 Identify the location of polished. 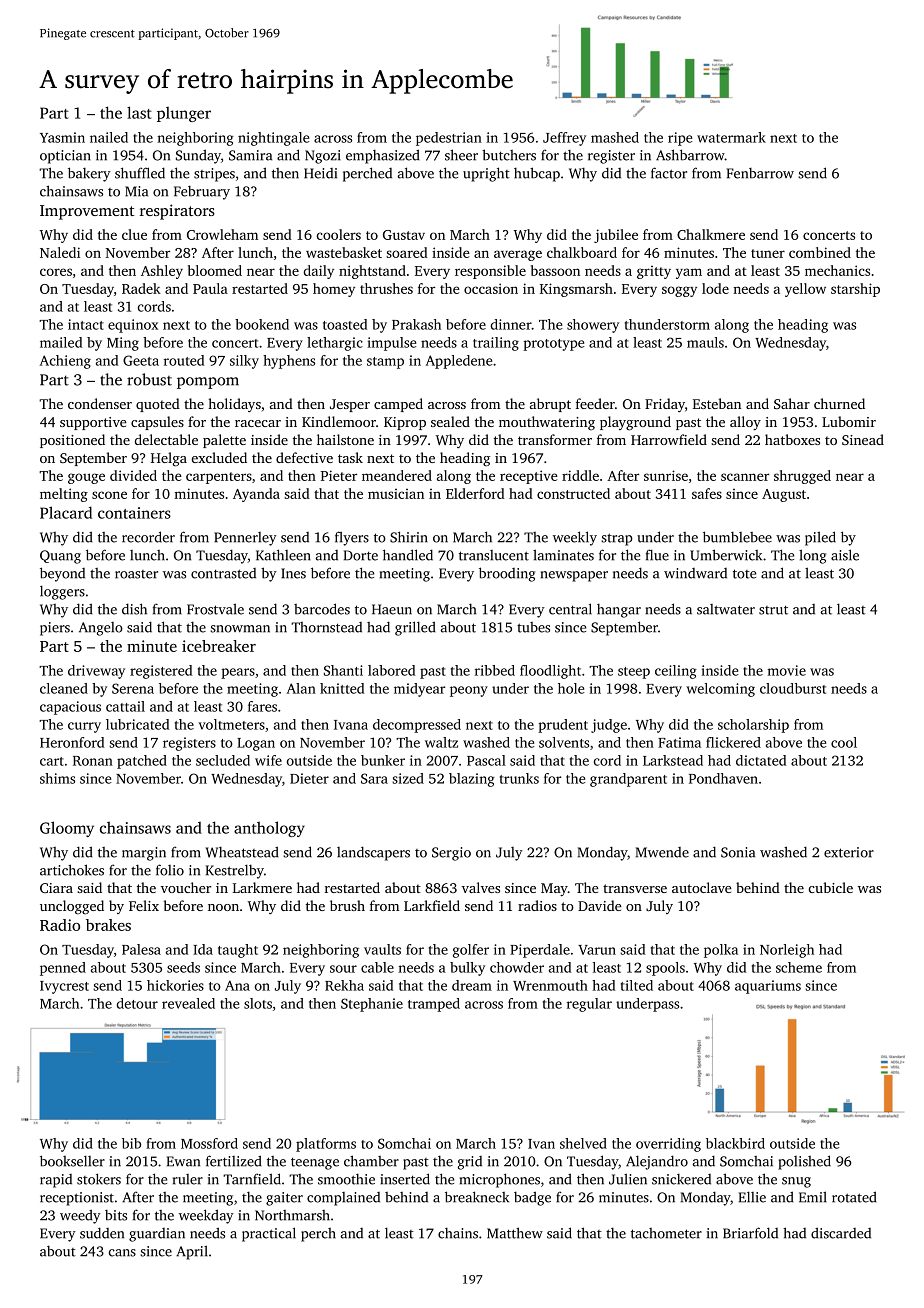
(804, 1162).
